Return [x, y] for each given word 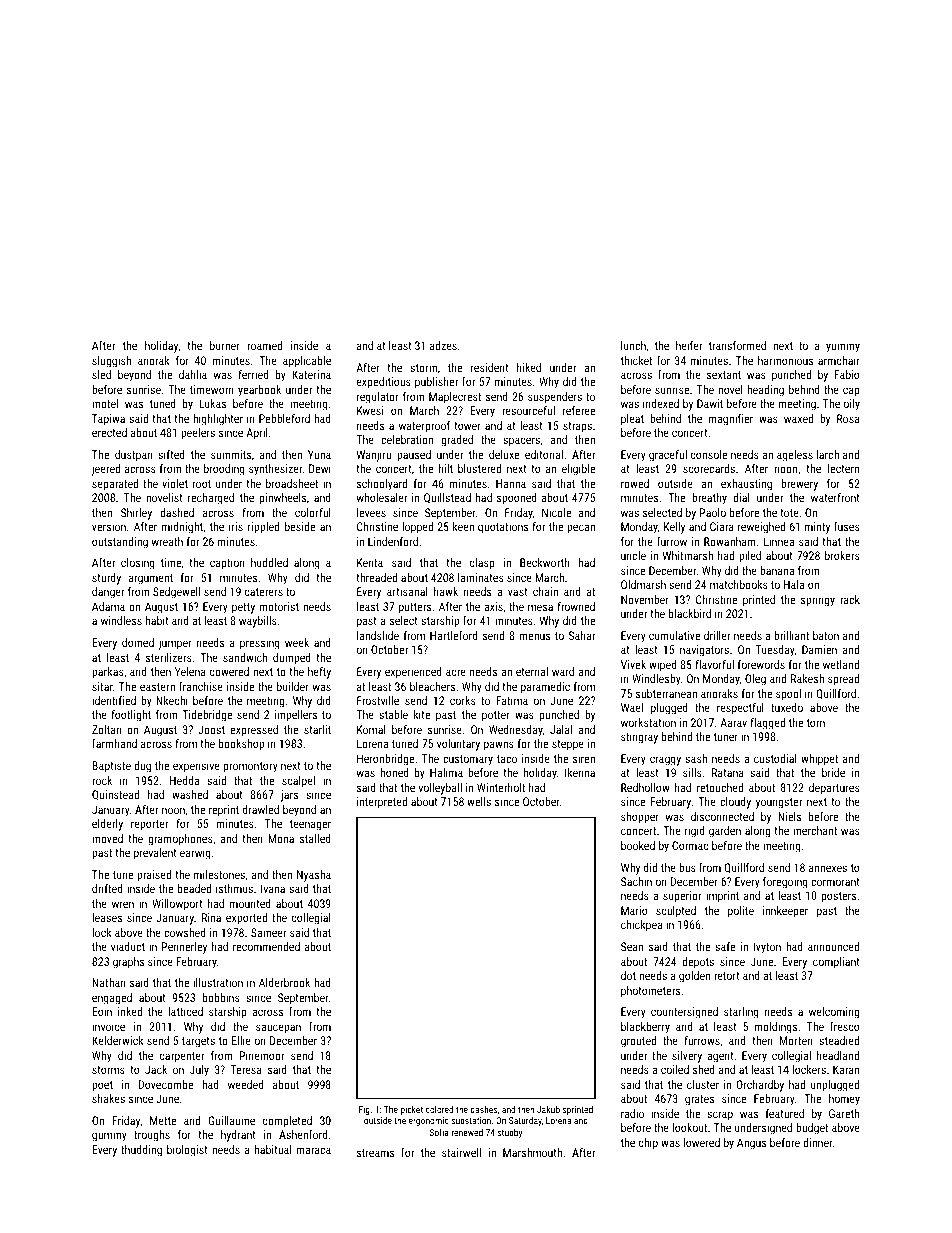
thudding [141, 1151]
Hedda [184, 780]
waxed [798, 418]
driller [717, 635]
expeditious [384, 383]
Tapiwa [108, 420]
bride [833, 772]
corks [463, 700]
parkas [108, 673]
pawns [499, 746]
